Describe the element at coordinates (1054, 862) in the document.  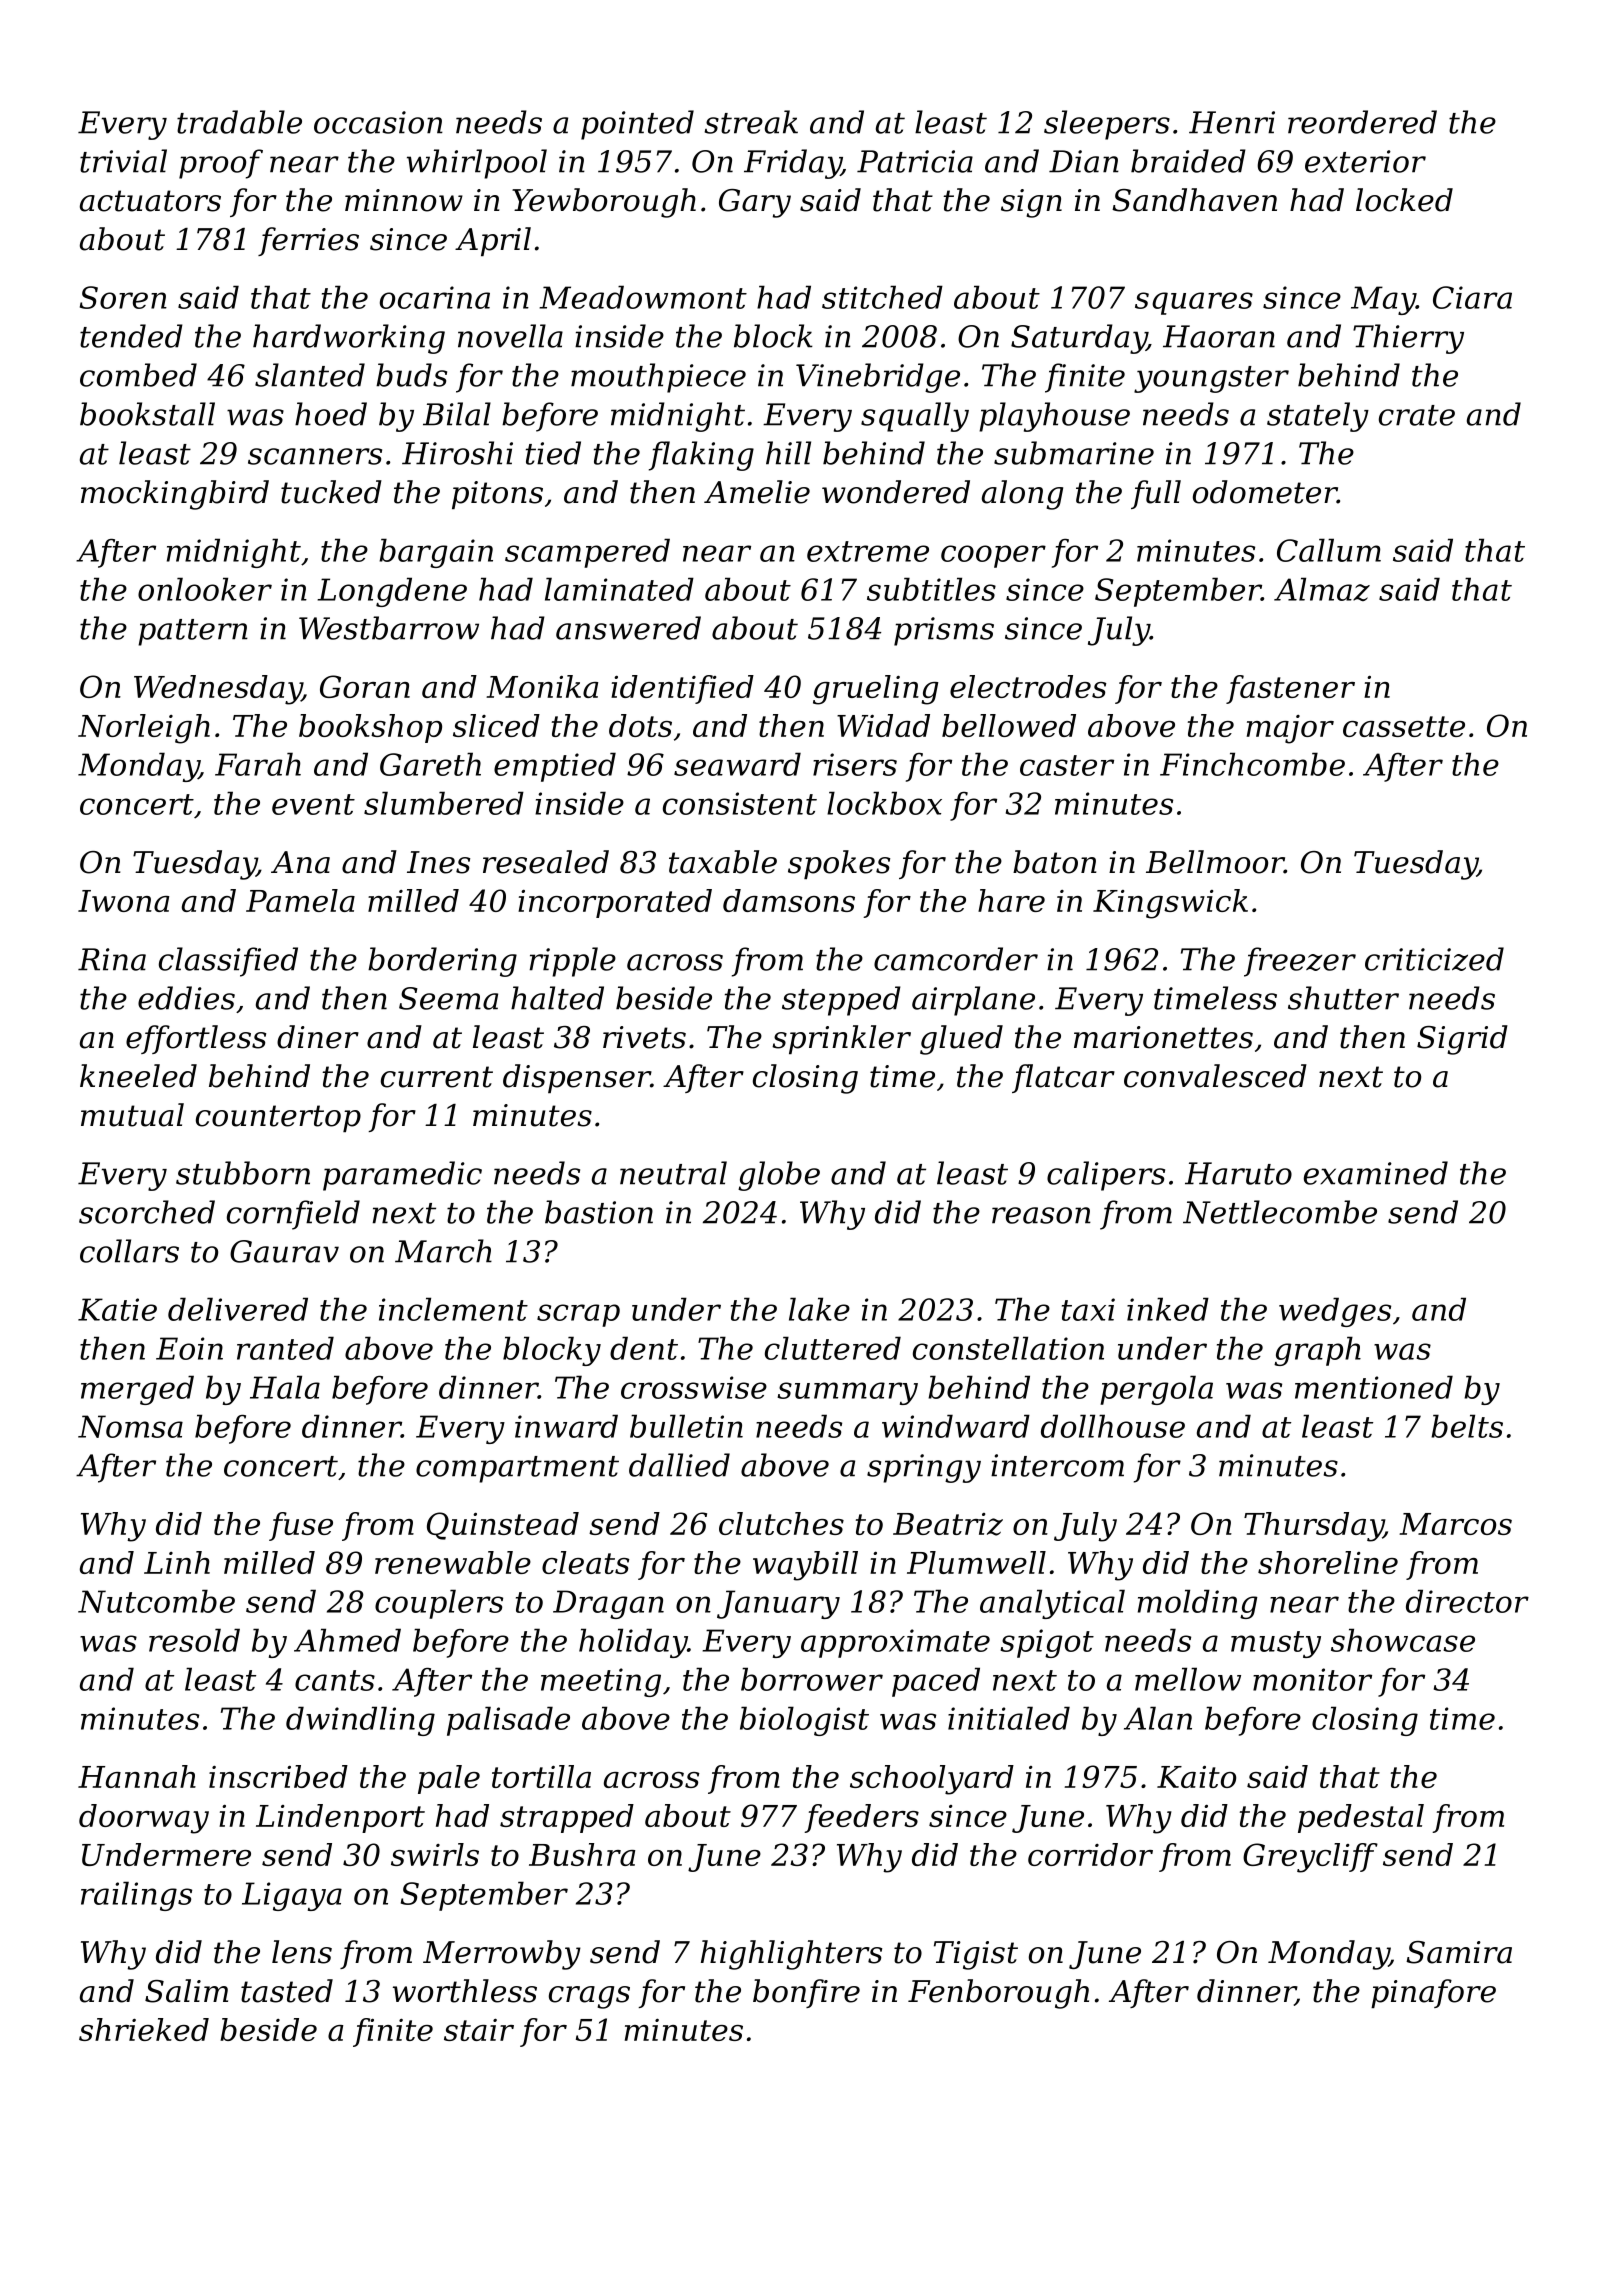
I see `baton` at that location.
